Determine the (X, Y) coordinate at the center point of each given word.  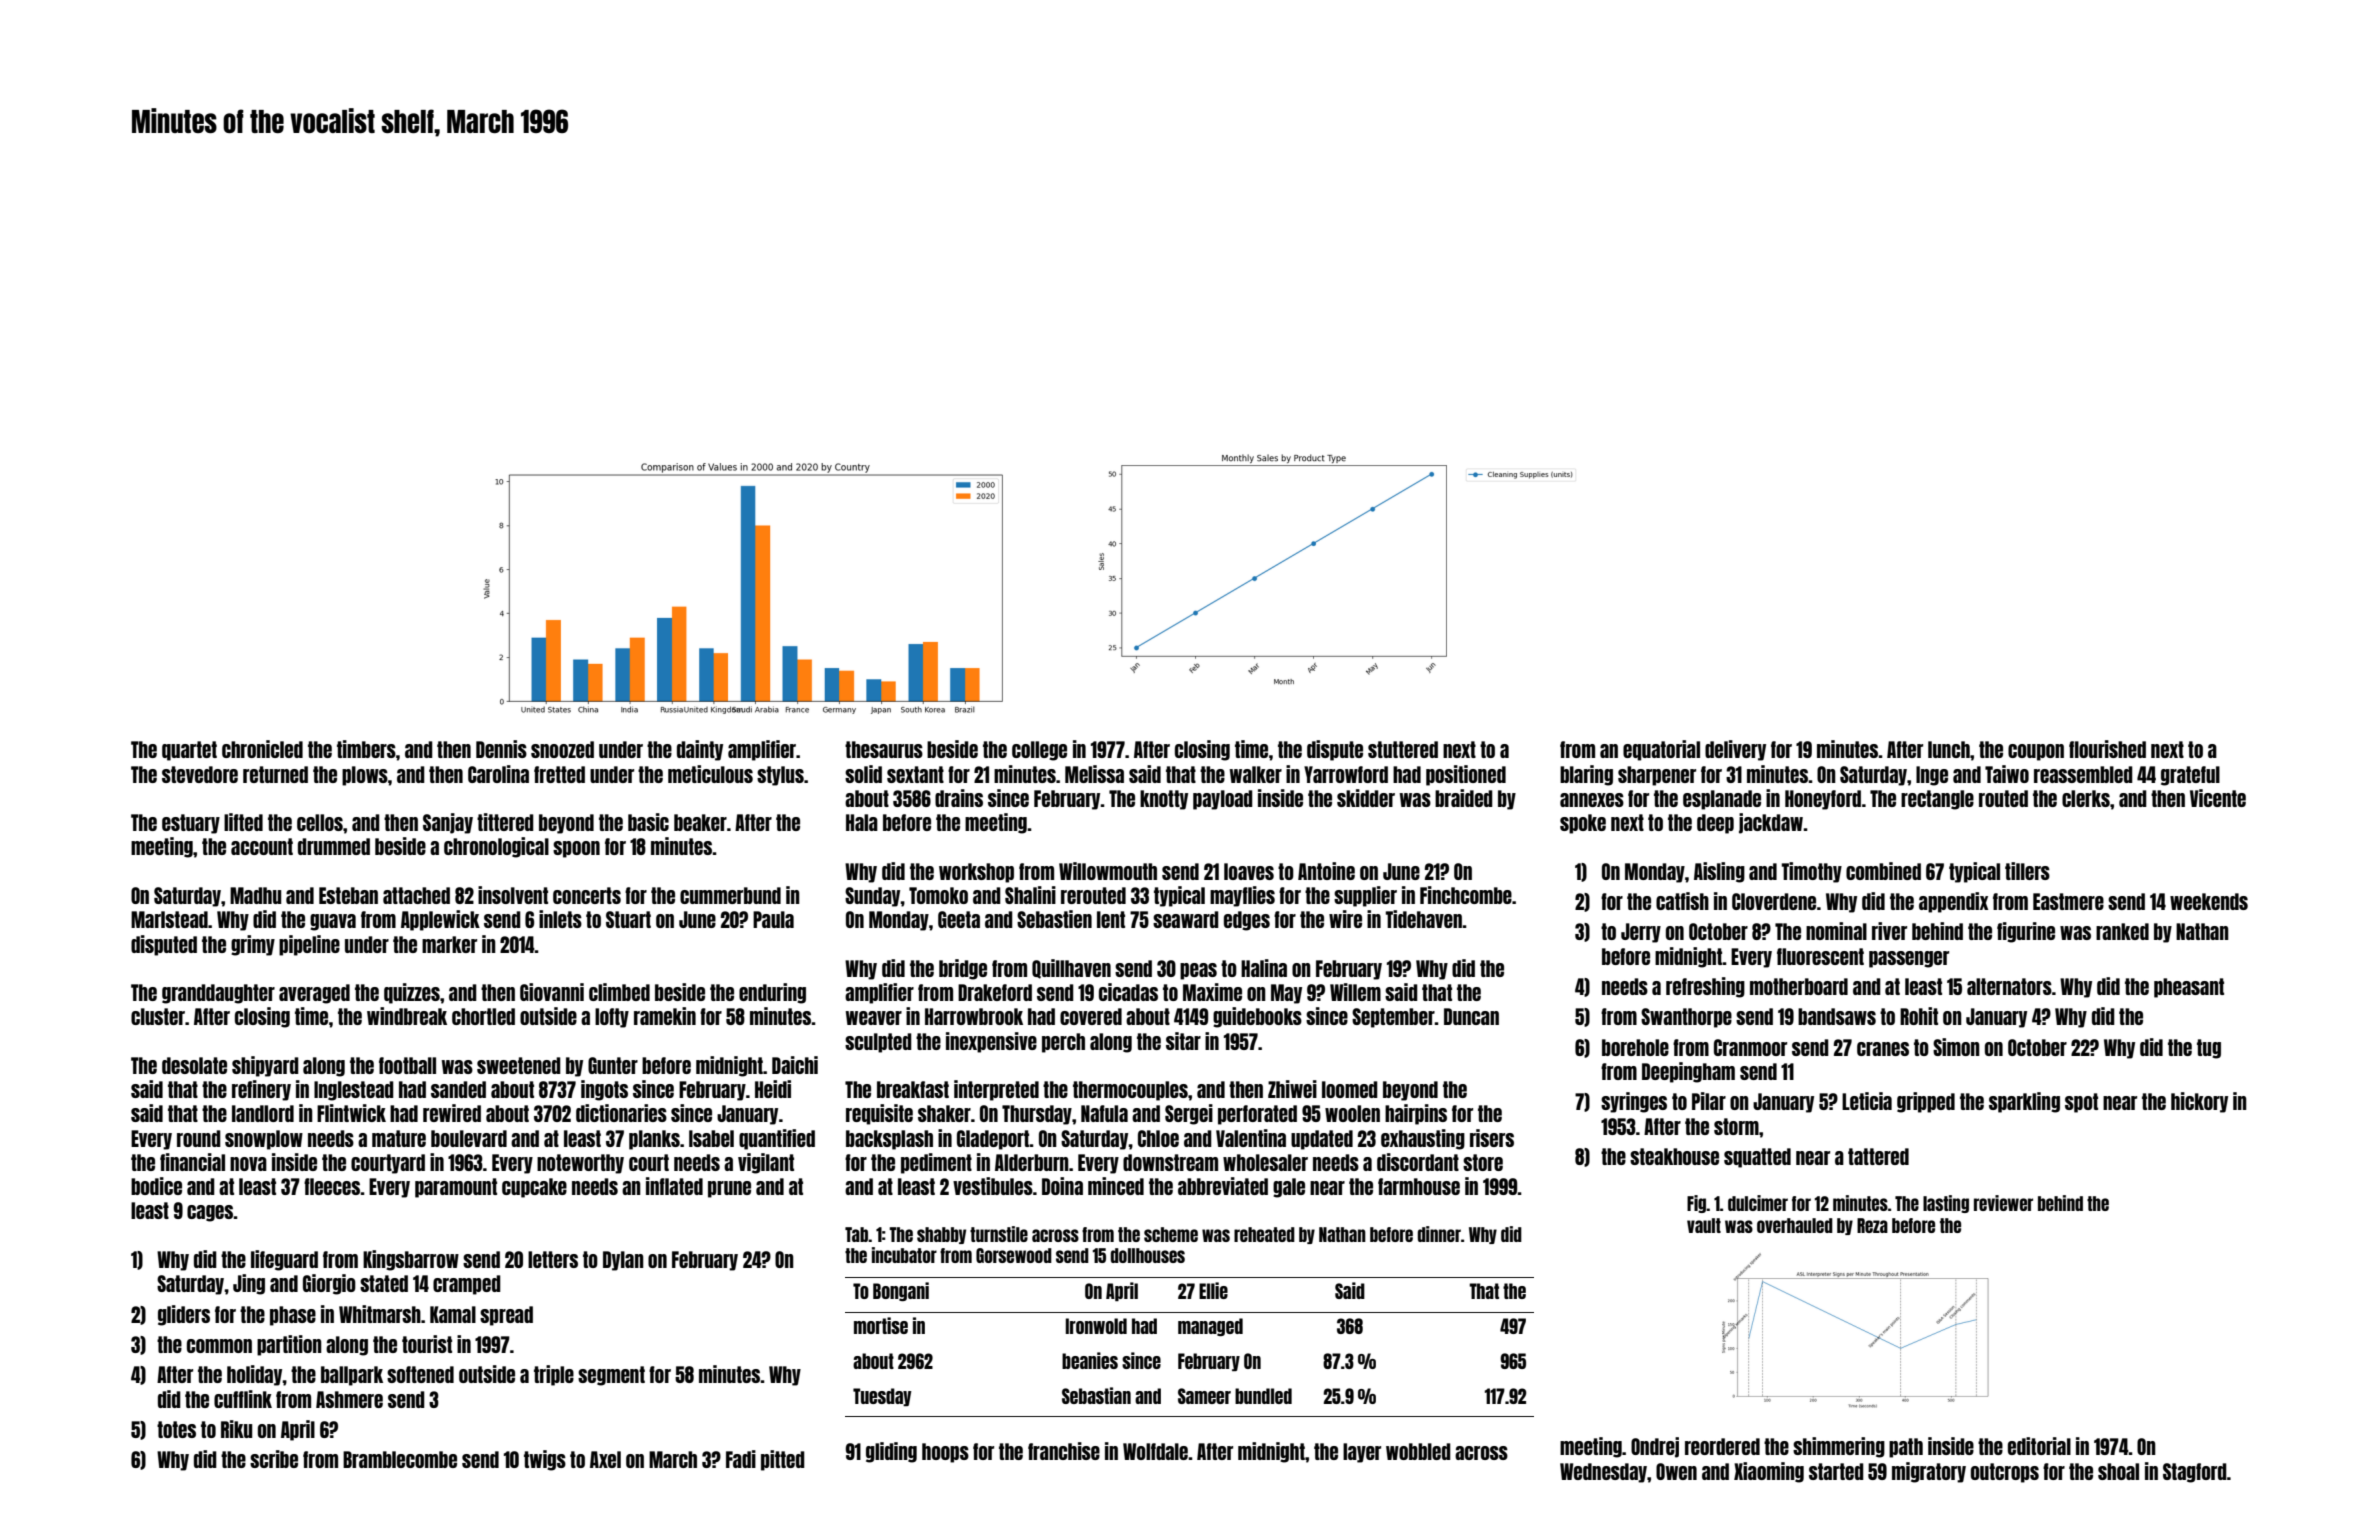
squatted (1757, 1158)
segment (611, 1376)
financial (192, 1162)
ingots (604, 1090)
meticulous (710, 774)
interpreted (996, 1090)
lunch (1949, 749)
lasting (1946, 1204)
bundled (1263, 1396)
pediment (936, 1163)
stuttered (1403, 749)
